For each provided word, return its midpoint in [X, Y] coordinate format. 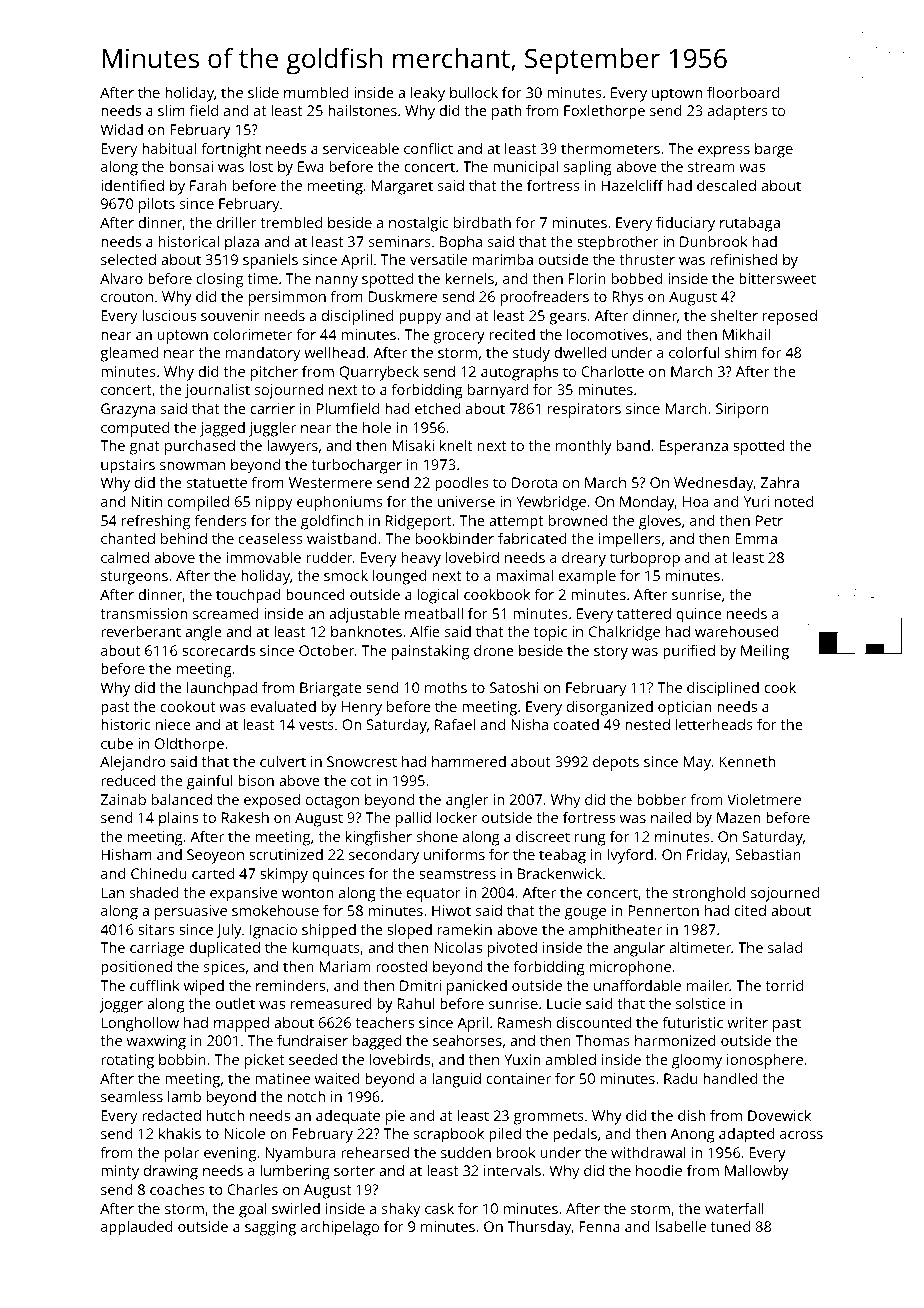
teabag [562, 856]
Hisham [126, 854]
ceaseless [271, 538]
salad [785, 947]
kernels [470, 278]
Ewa [311, 166]
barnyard [498, 391]
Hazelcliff [632, 185]
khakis [180, 1133]
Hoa [695, 501]
